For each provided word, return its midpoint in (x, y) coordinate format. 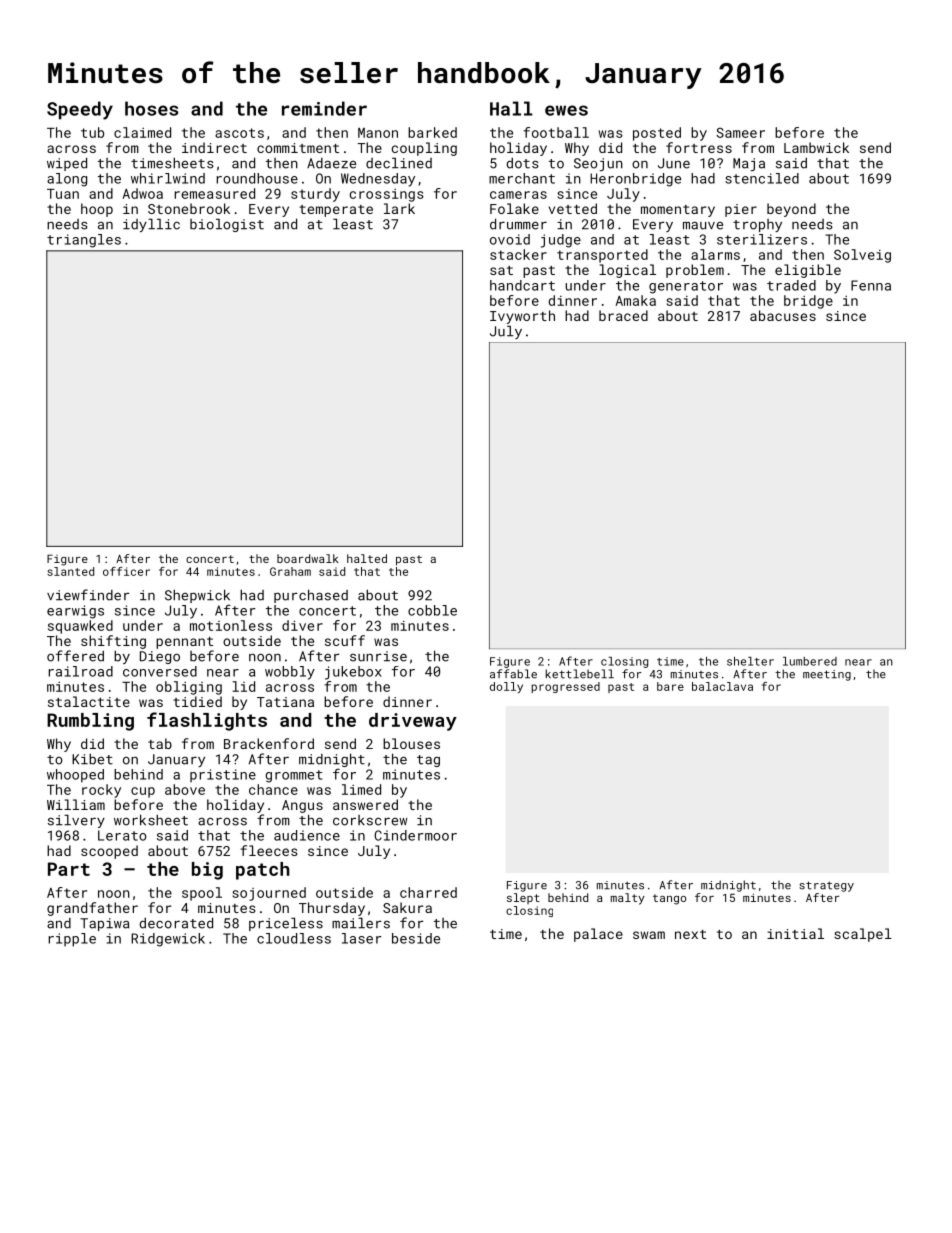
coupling (424, 149)
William (76, 804)
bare (670, 686)
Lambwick (816, 147)
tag (428, 761)
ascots (239, 133)
